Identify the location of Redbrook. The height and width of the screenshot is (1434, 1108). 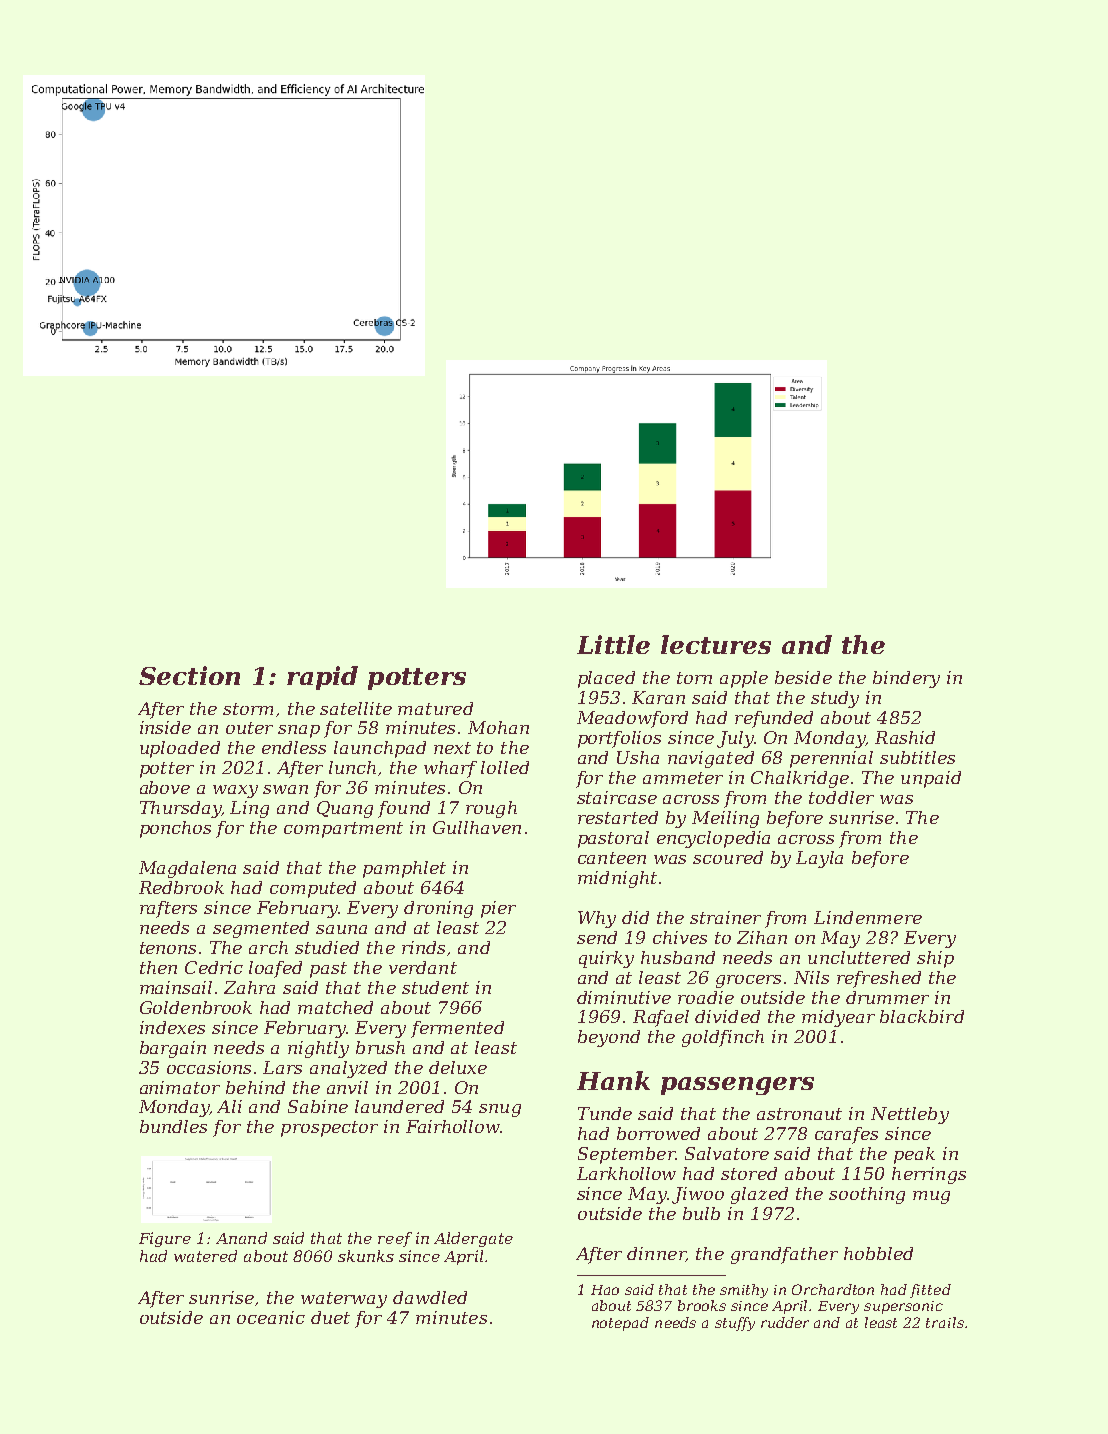
(181, 887).
